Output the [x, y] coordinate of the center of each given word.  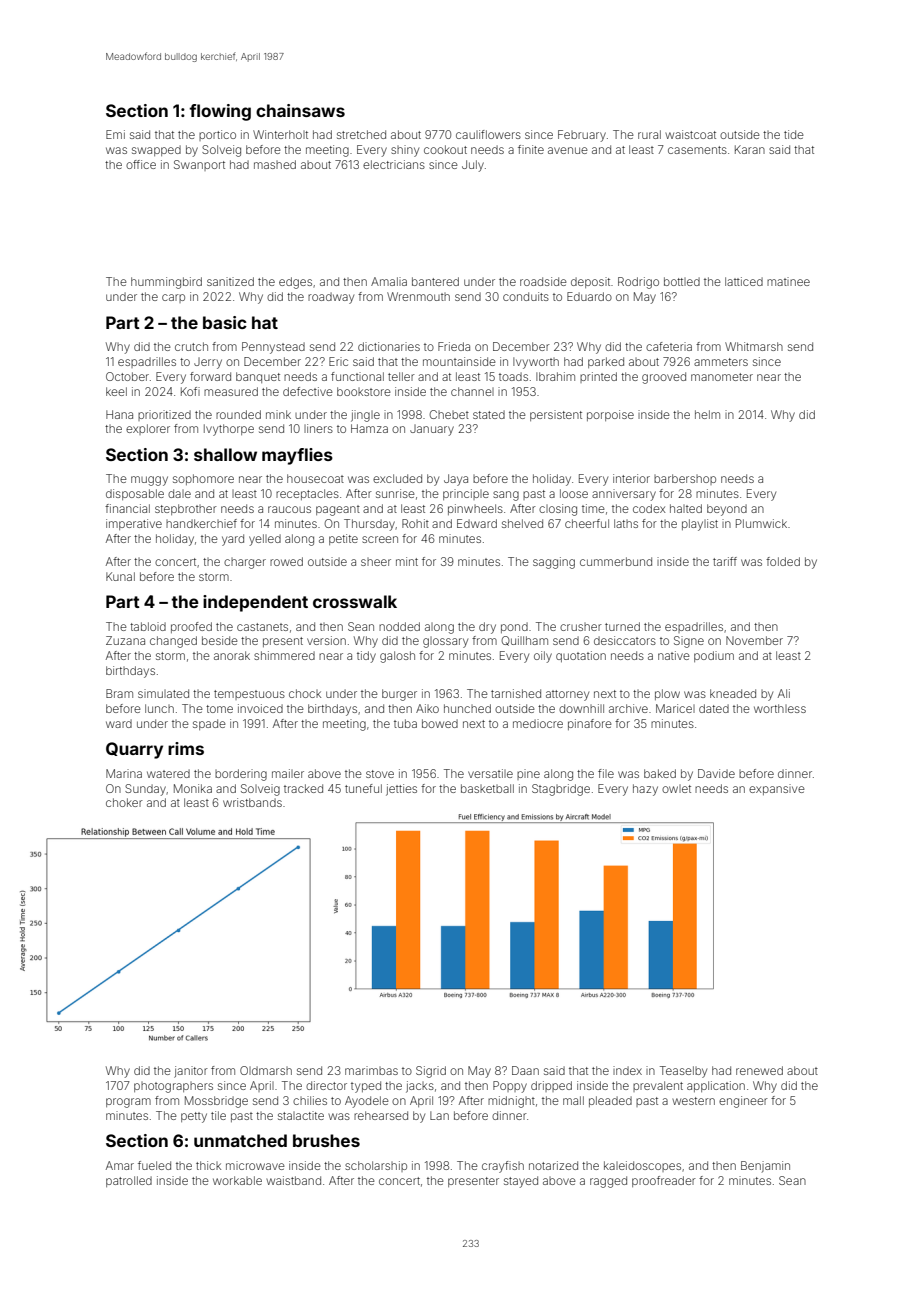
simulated [163, 693]
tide [794, 134]
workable [237, 1180]
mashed [275, 164]
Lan [439, 1115]
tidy [366, 657]
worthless [780, 708]
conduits [526, 296]
